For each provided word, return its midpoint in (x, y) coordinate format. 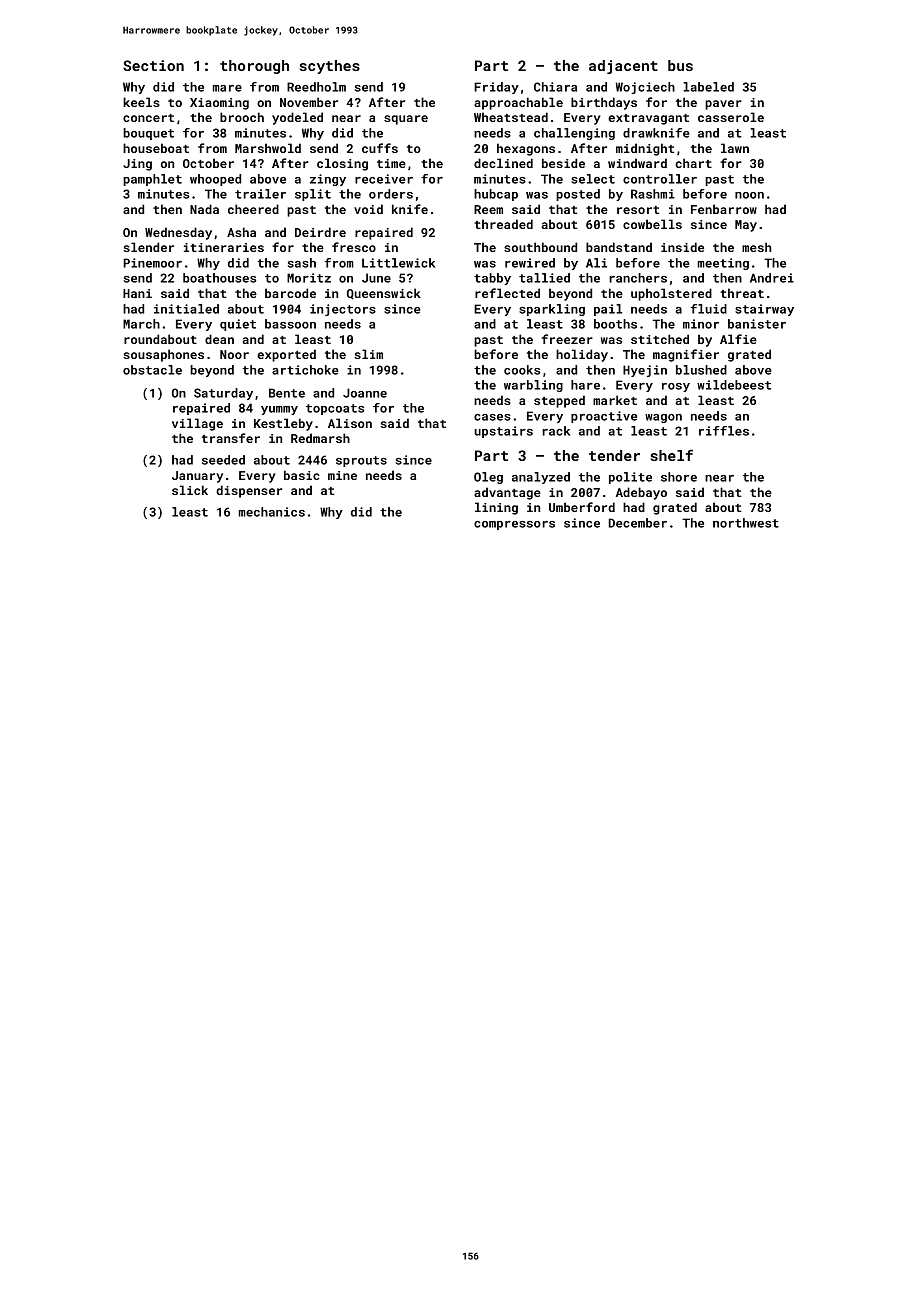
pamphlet (152, 180)
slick (190, 490)
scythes (330, 67)
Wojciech (645, 88)
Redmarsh (320, 438)
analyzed (541, 478)
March (141, 324)
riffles (724, 431)
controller (660, 179)
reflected (507, 293)
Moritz (309, 278)
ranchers (638, 278)
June (376, 278)
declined (503, 163)
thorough (254, 67)
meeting (723, 264)
